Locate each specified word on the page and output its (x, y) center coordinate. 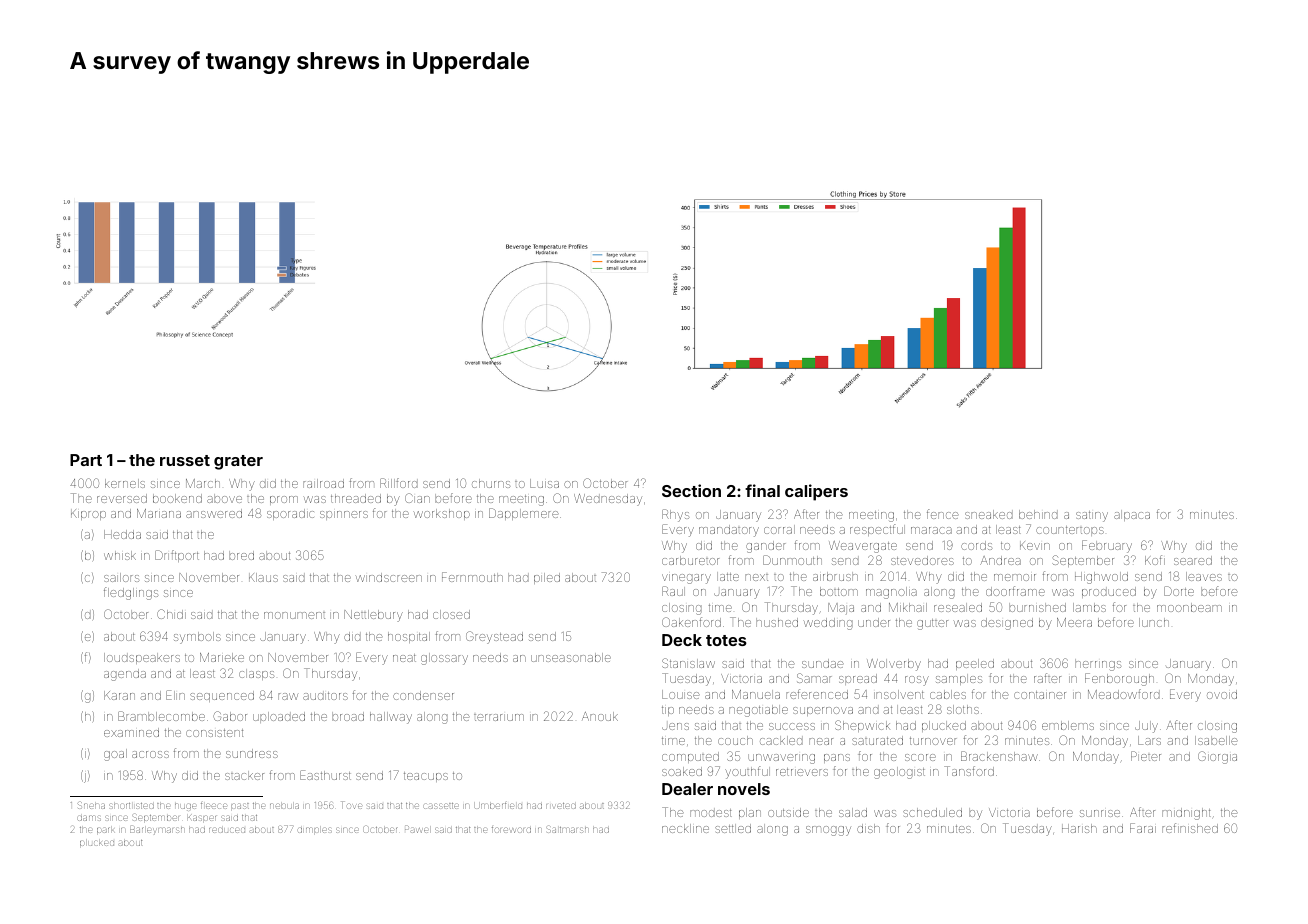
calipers (816, 492)
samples (959, 679)
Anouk (600, 716)
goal (115, 755)
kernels (125, 483)
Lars (1149, 740)
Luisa (544, 483)
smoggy (828, 831)
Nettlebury (373, 616)
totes (726, 640)
